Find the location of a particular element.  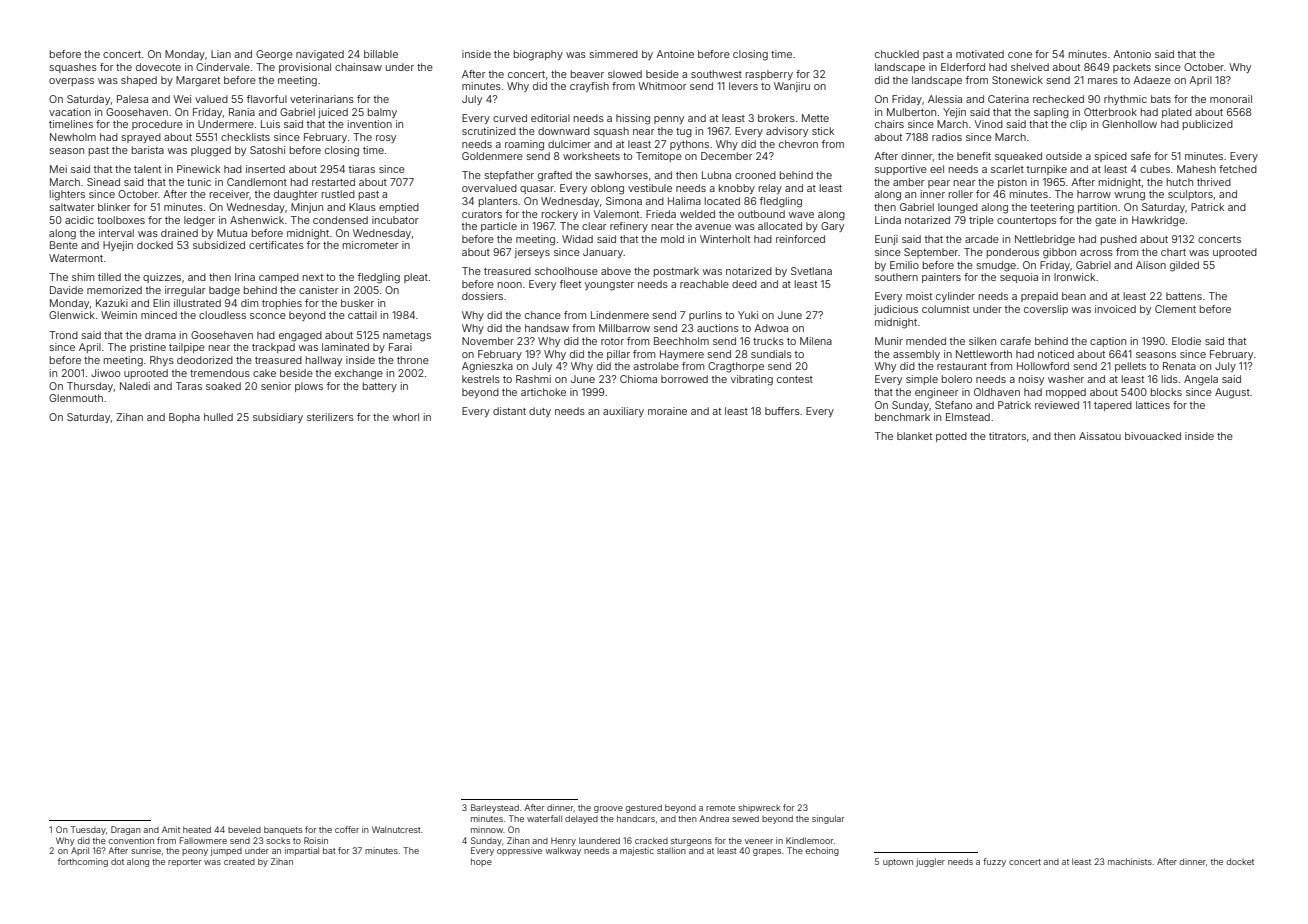

Henry is located at coordinates (563, 841).
